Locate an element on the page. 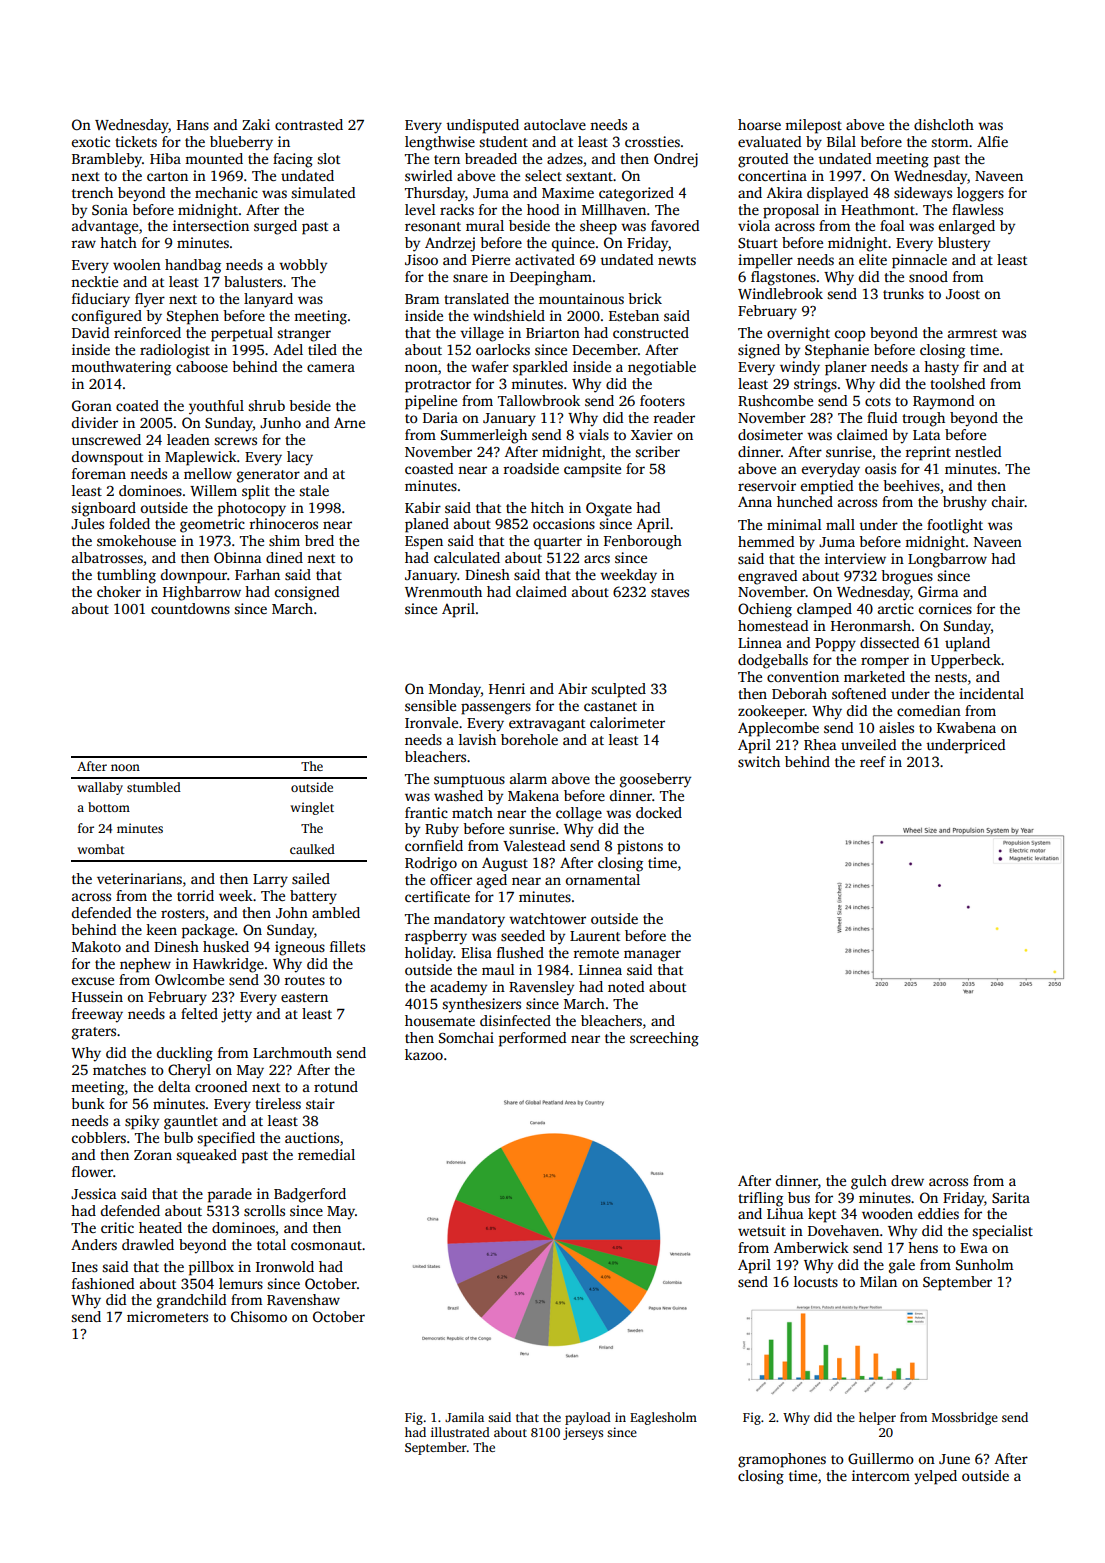  payload is located at coordinates (588, 1418).
